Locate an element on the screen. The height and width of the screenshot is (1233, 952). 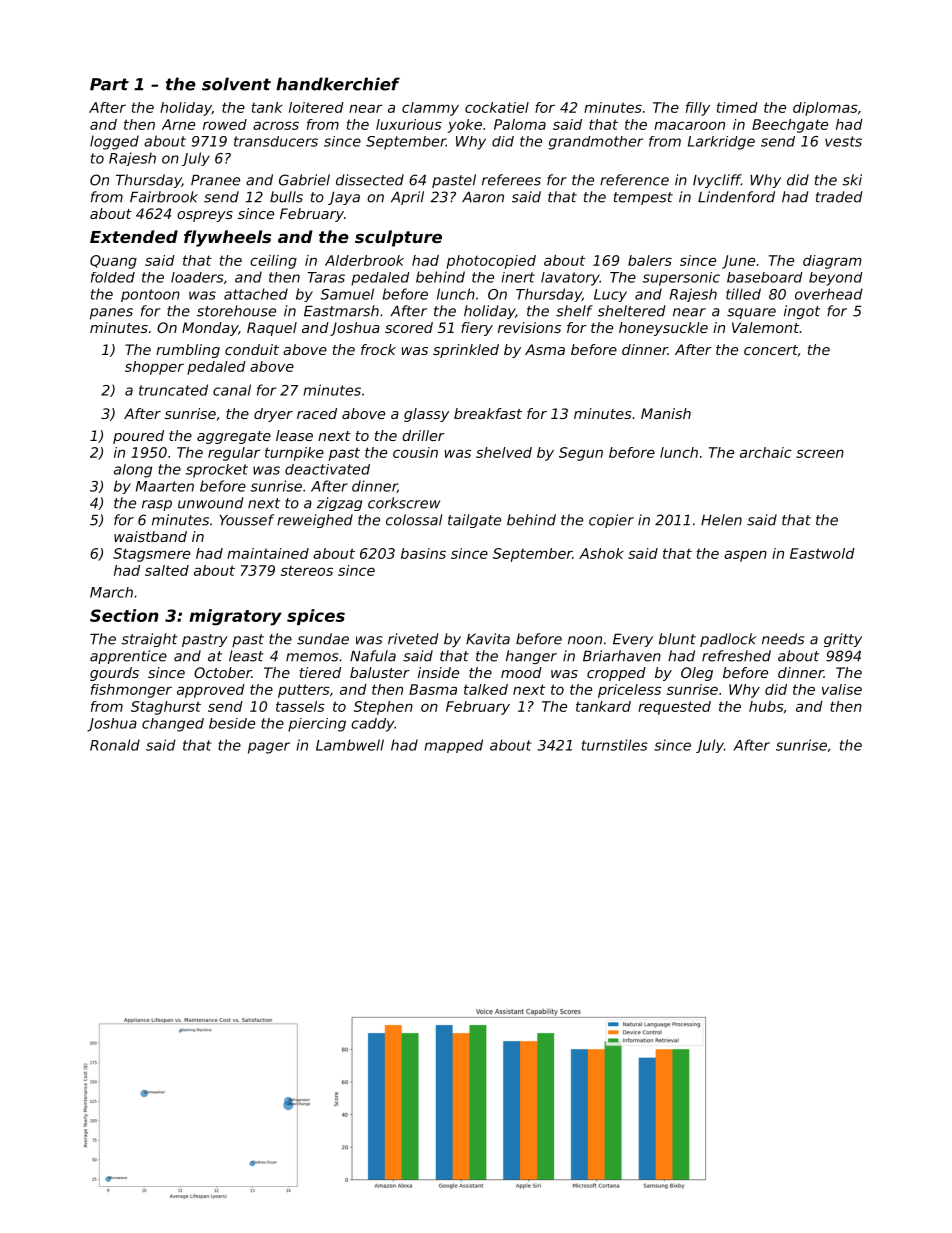
Paloma is located at coordinates (520, 124).
